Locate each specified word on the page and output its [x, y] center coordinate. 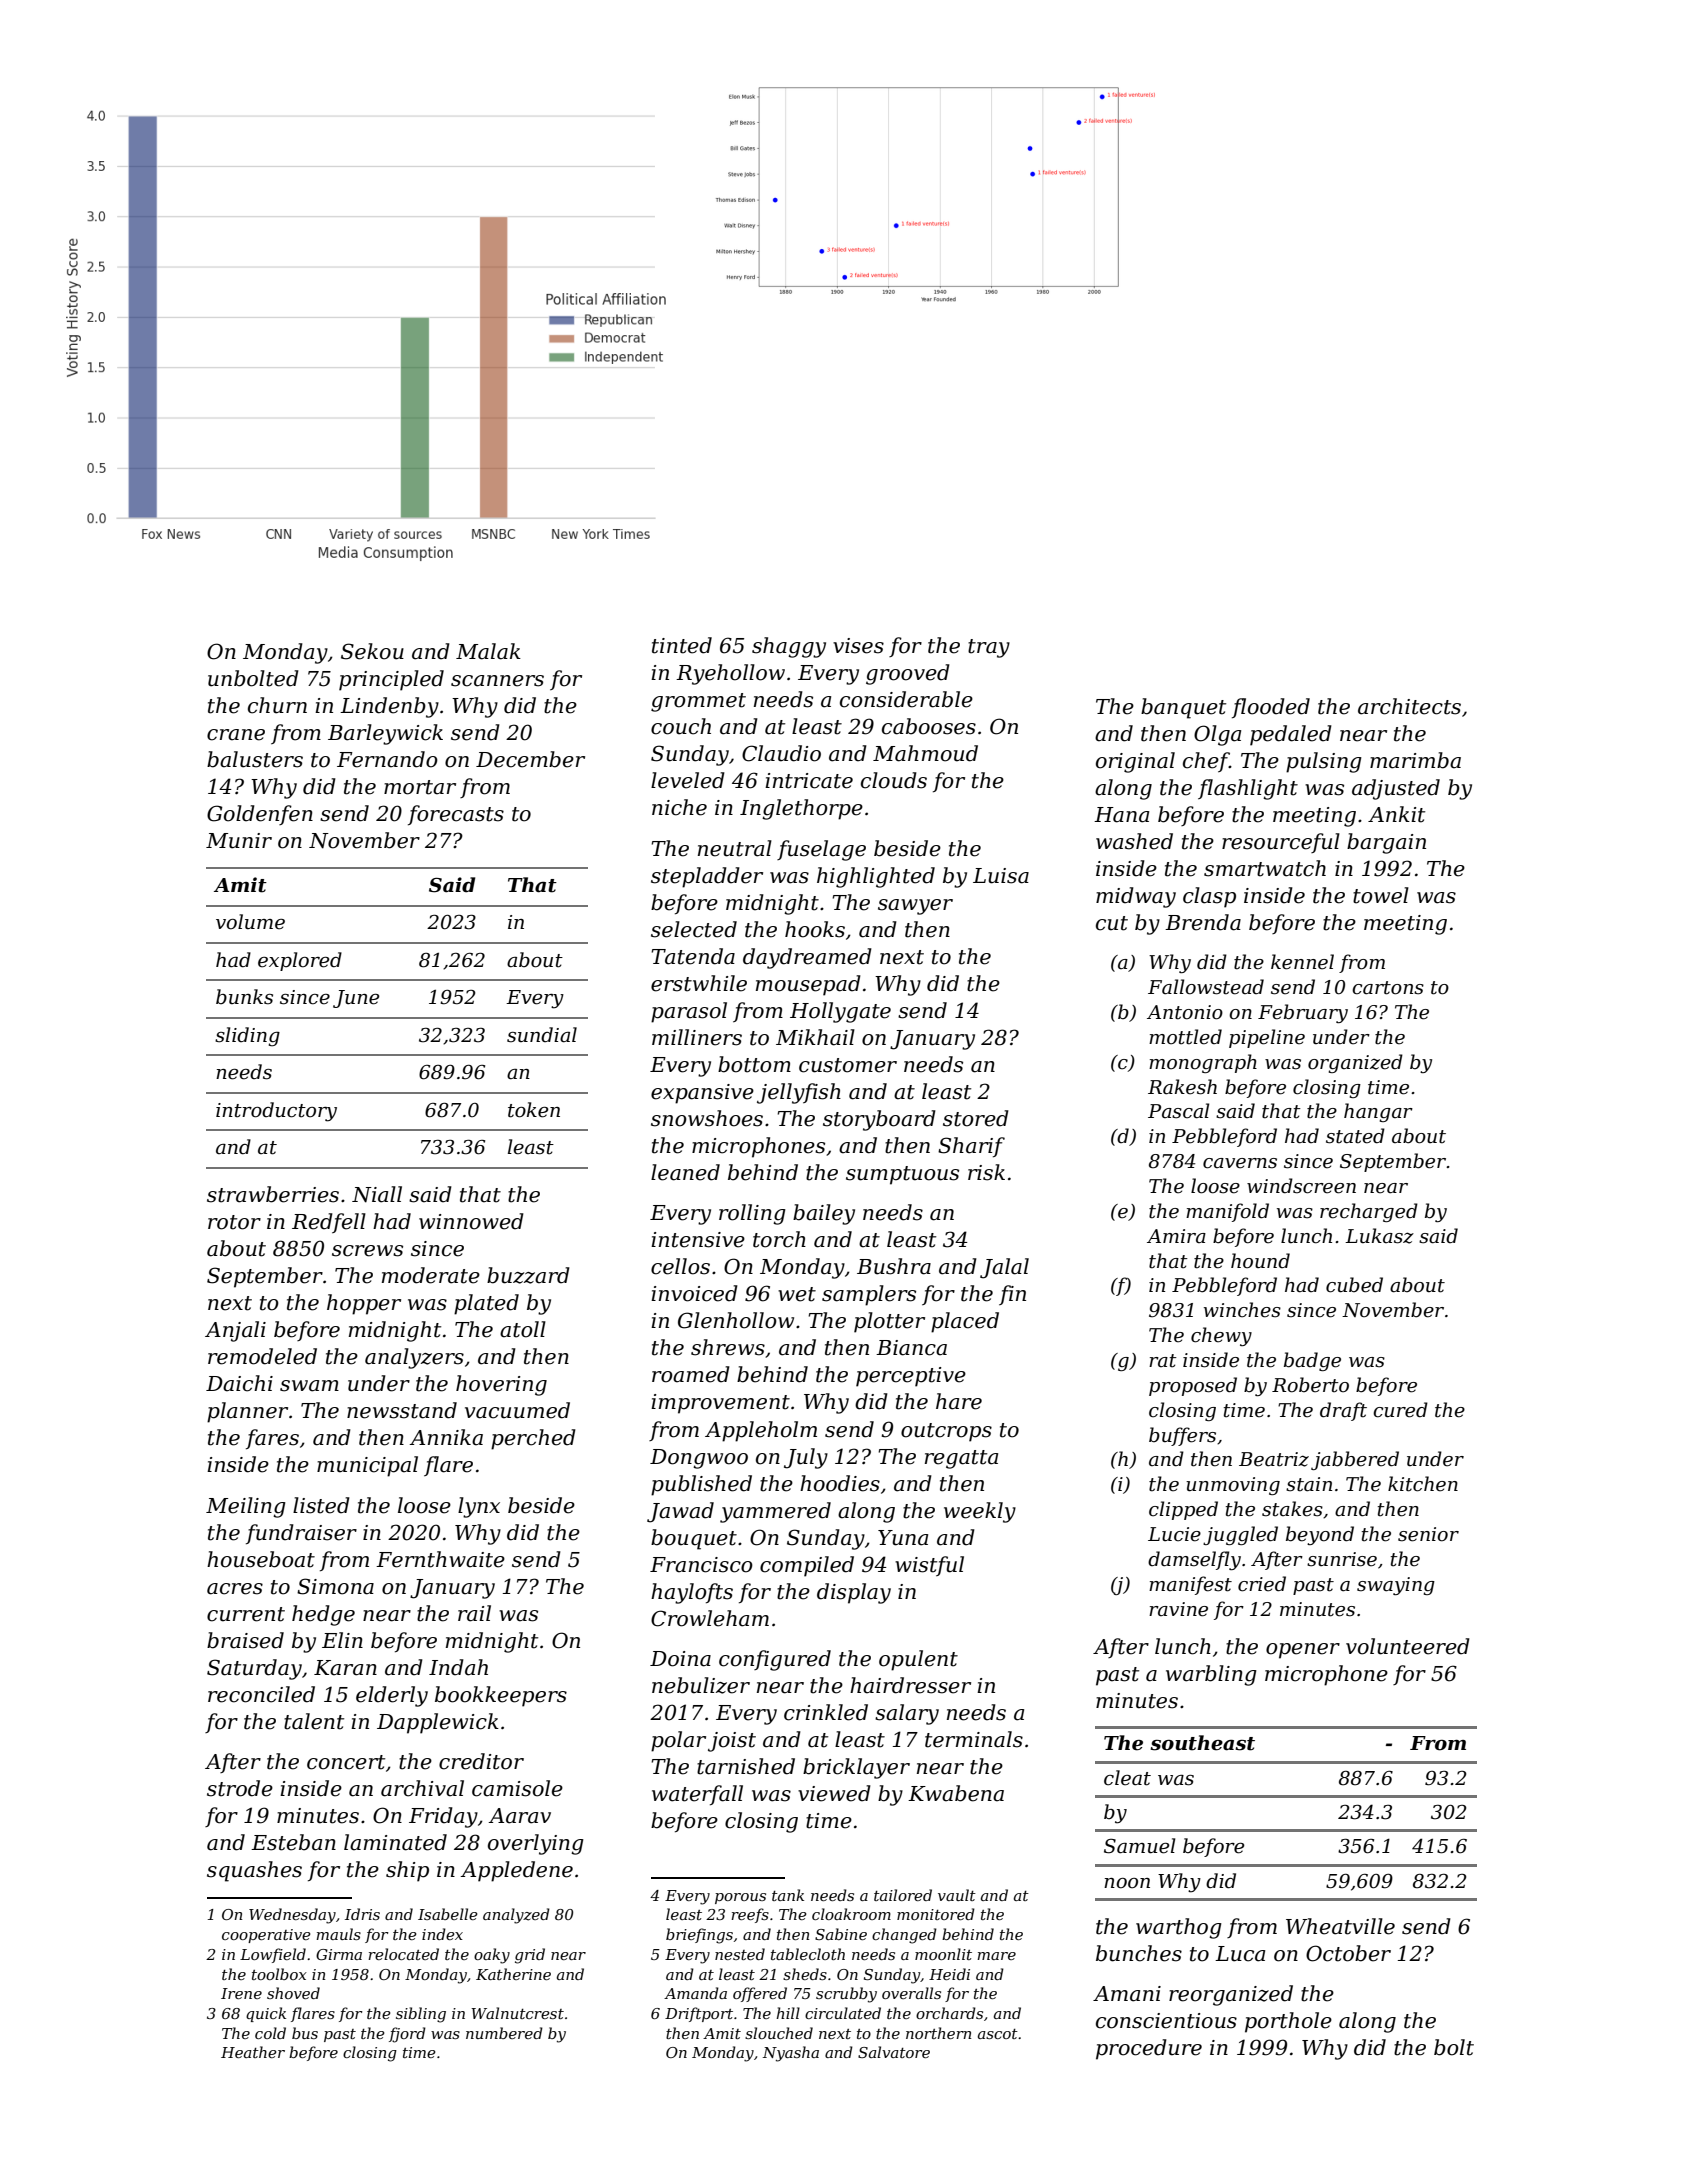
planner [247, 1412]
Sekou [372, 651]
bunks [244, 997]
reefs [750, 1915]
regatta [961, 1459]
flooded [1271, 708]
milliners [697, 1037]
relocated [403, 1954]
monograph [1203, 1063]
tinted [682, 645]
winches [1242, 1310]
